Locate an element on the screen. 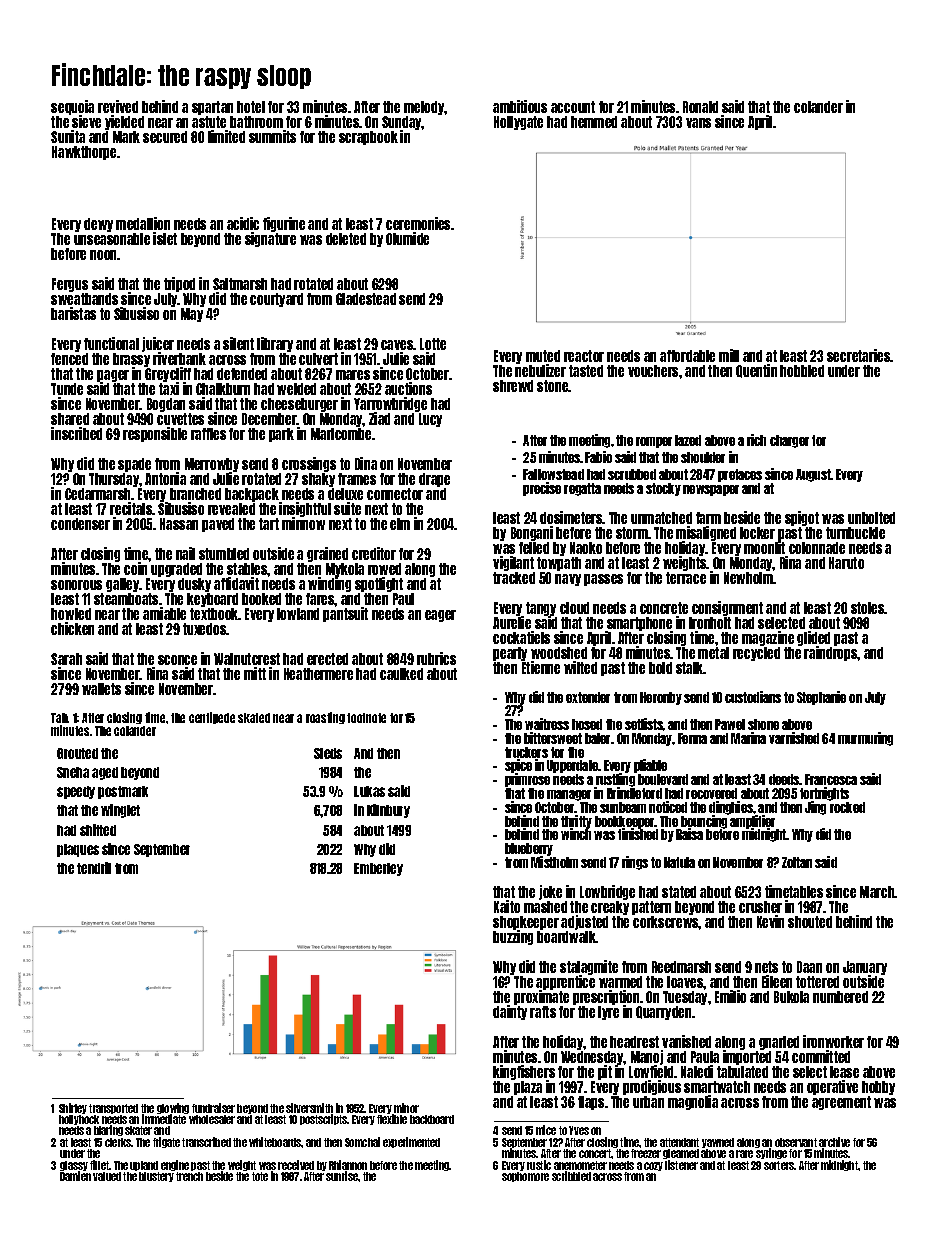 This screenshot has height=1233, width=952. secretaries is located at coordinates (859, 355).
